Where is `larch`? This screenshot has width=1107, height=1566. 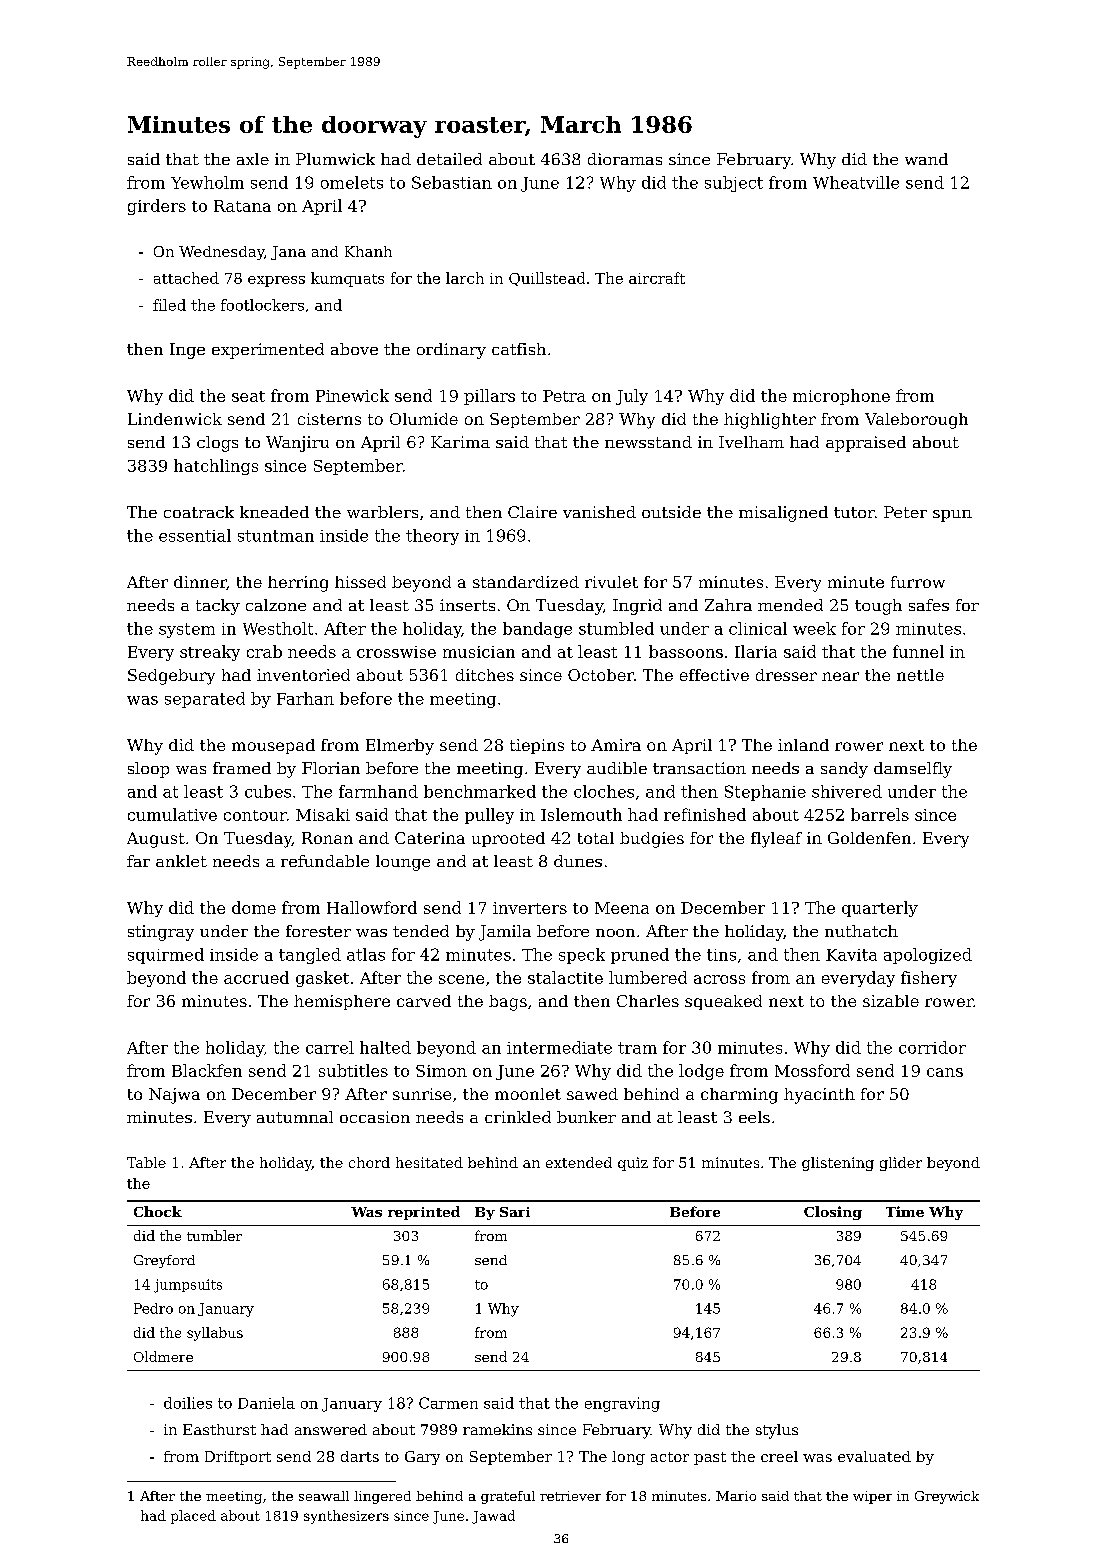
larch is located at coordinates (465, 278).
